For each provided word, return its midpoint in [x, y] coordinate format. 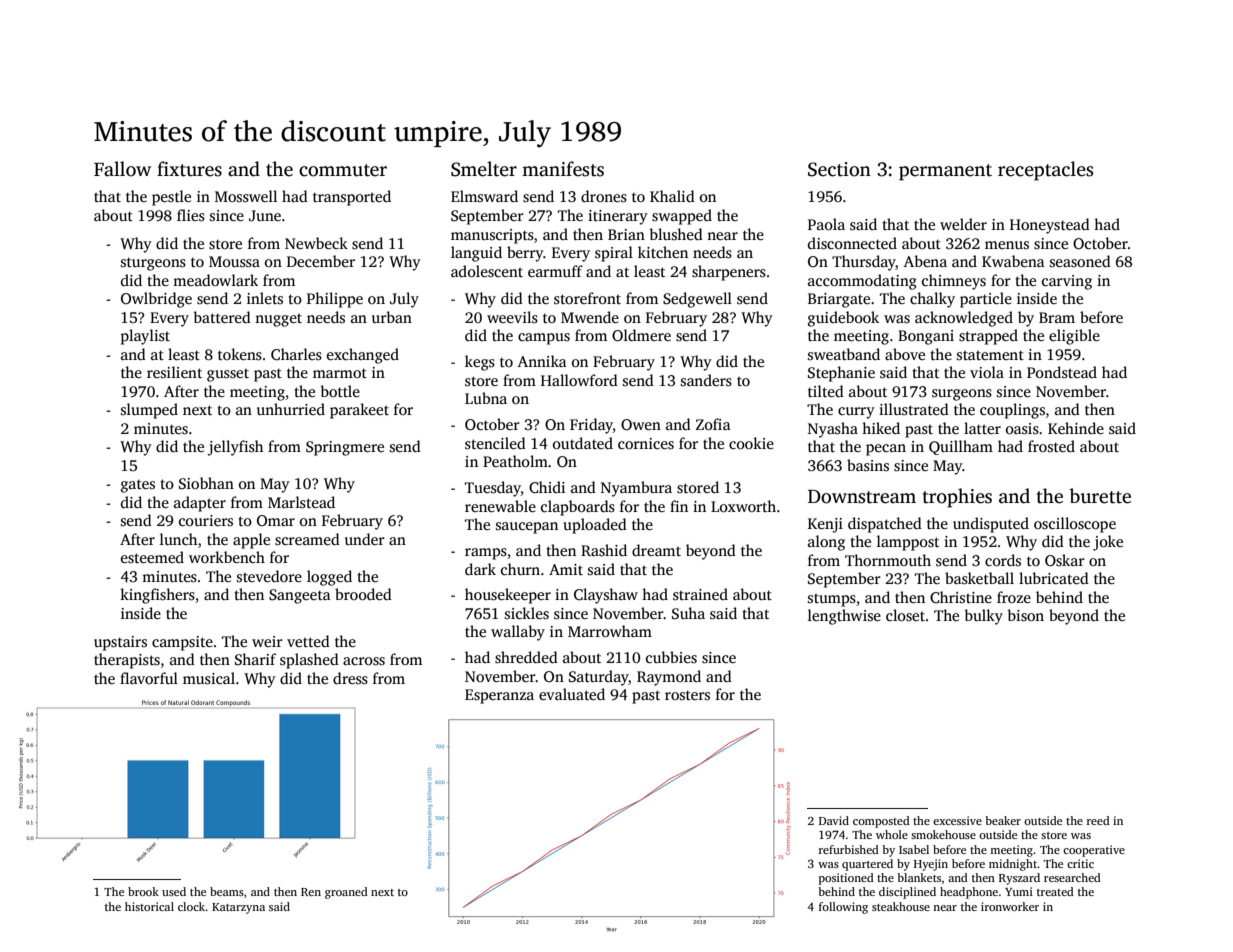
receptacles [1045, 171]
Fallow [122, 169]
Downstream [862, 497]
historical [149, 906]
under [365, 539]
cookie [751, 443]
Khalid [672, 196]
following [843, 908]
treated [1055, 891]
